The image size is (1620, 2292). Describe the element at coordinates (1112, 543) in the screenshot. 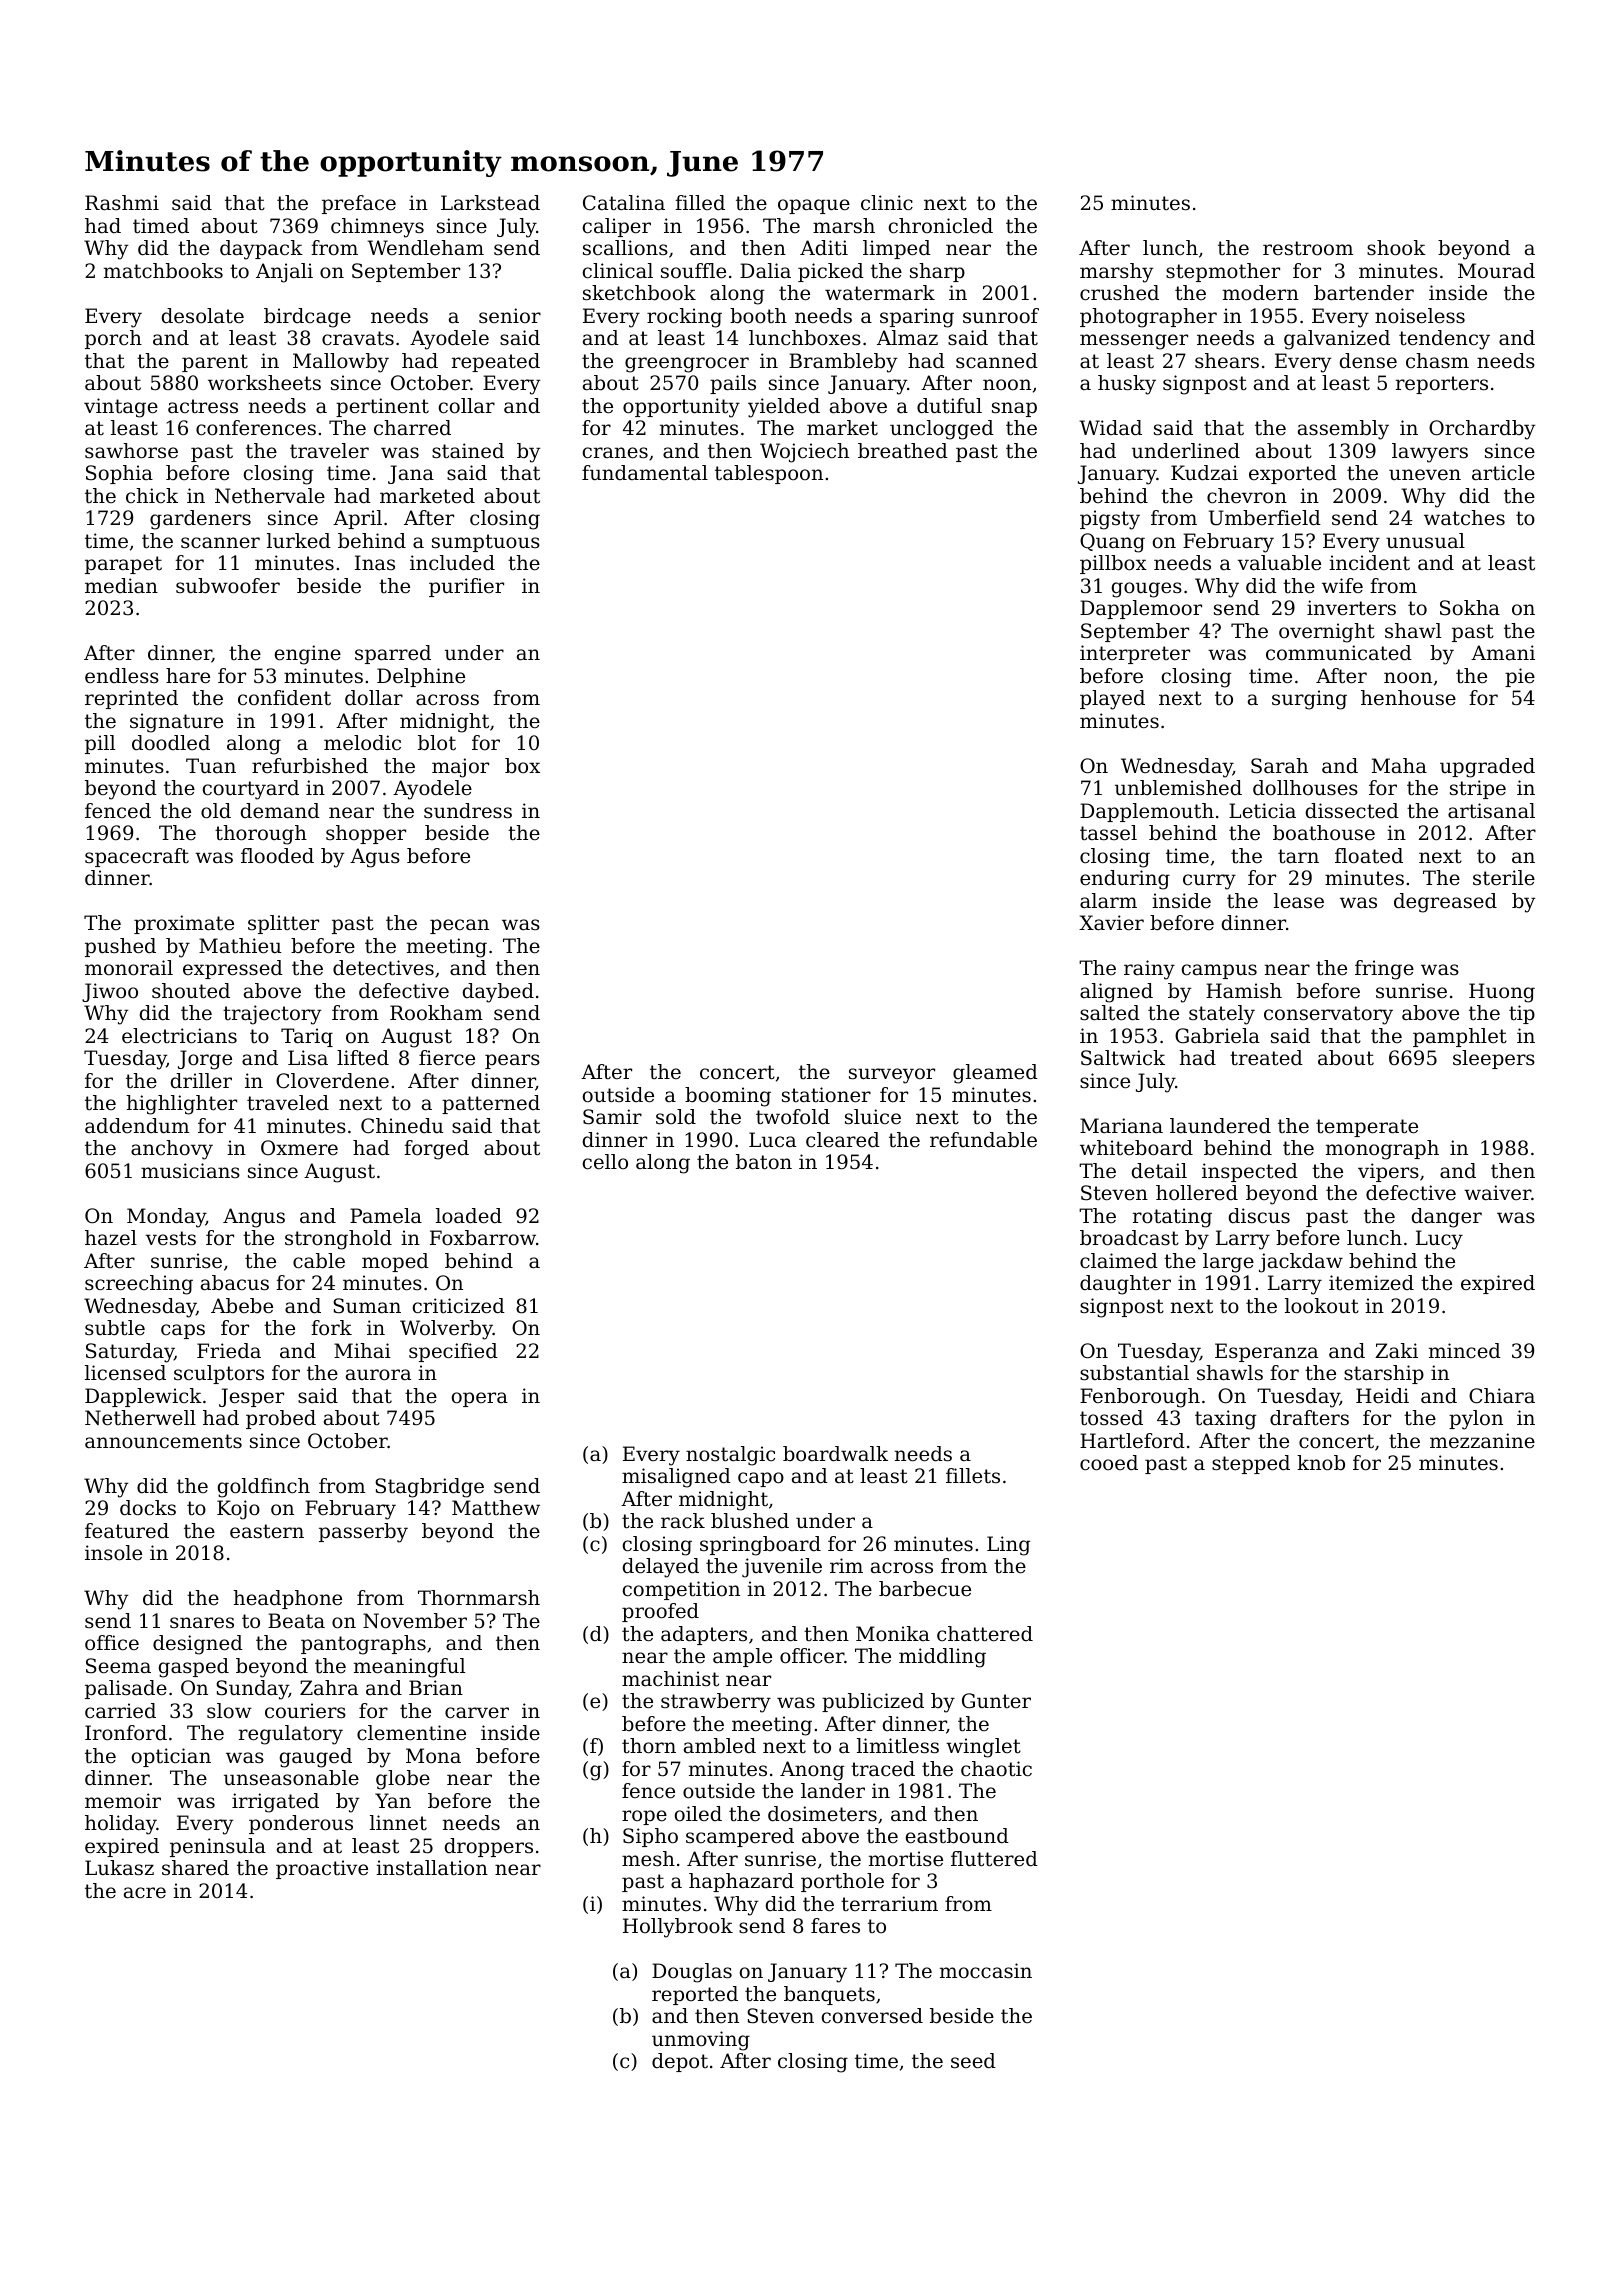

I see `Quang` at that location.
